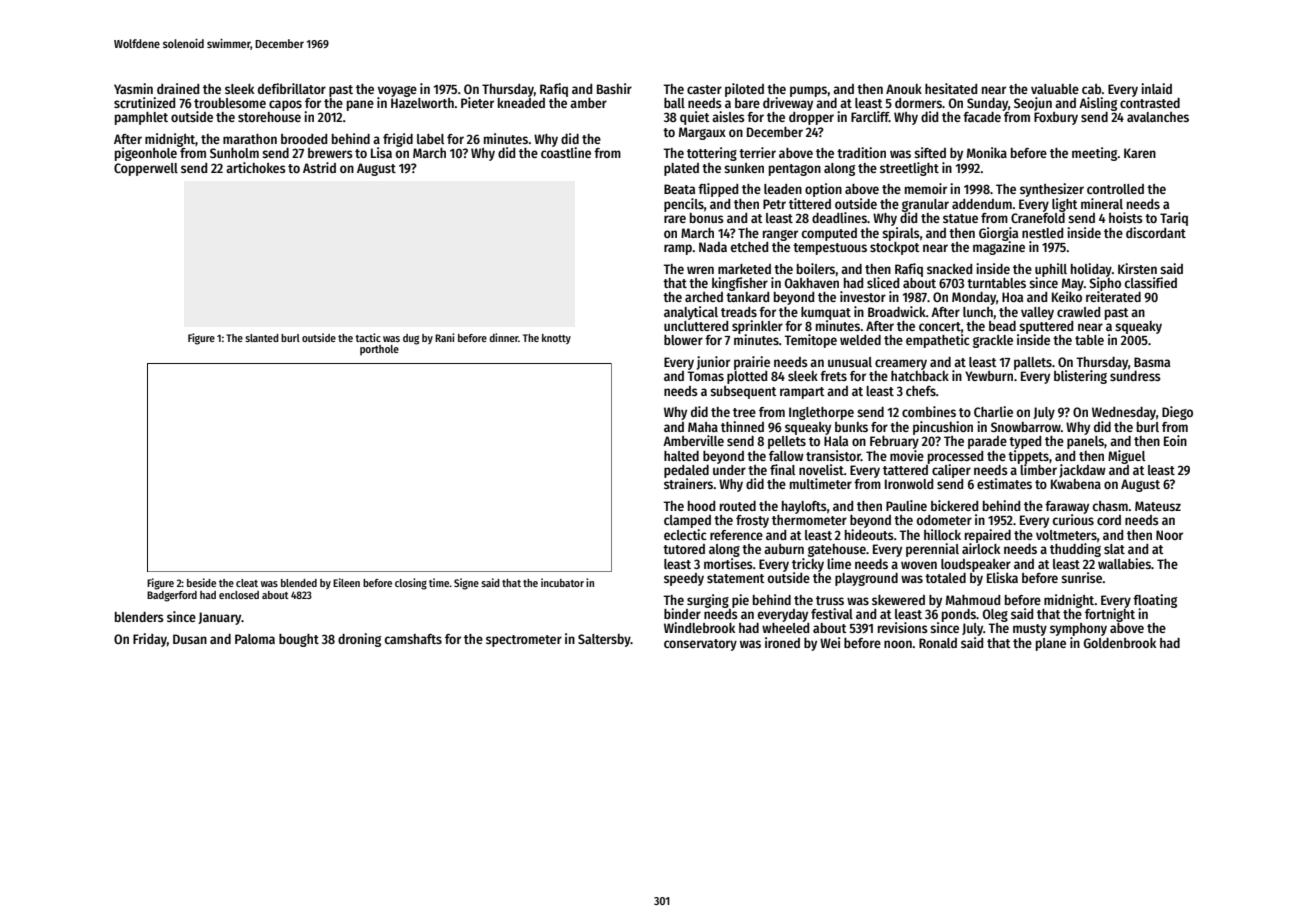  What do you see at coordinates (744, 90) in the document?
I see `piloted` at bounding box center [744, 90].
